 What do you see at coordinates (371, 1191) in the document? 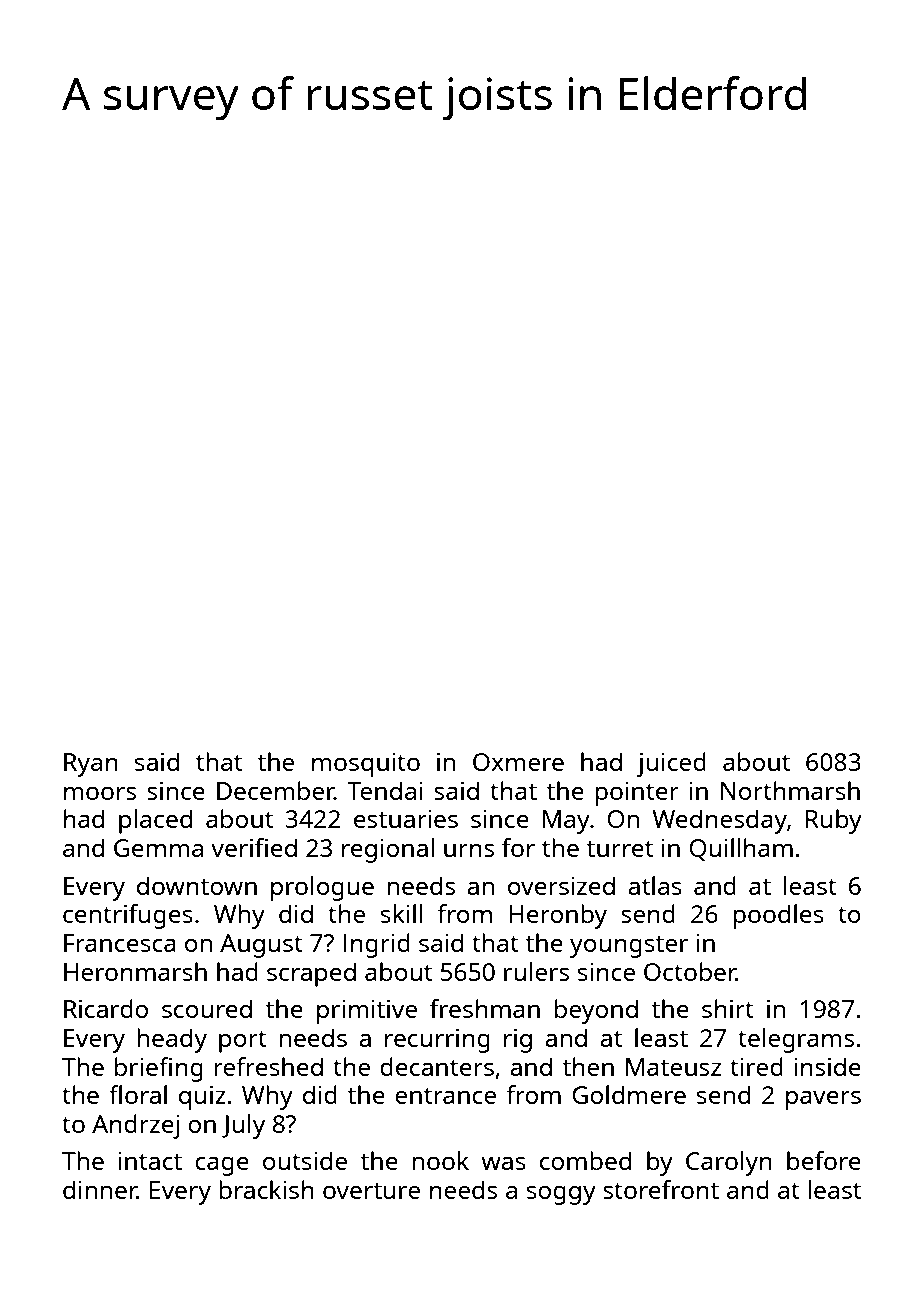
I see `overture` at bounding box center [371, 1191].
